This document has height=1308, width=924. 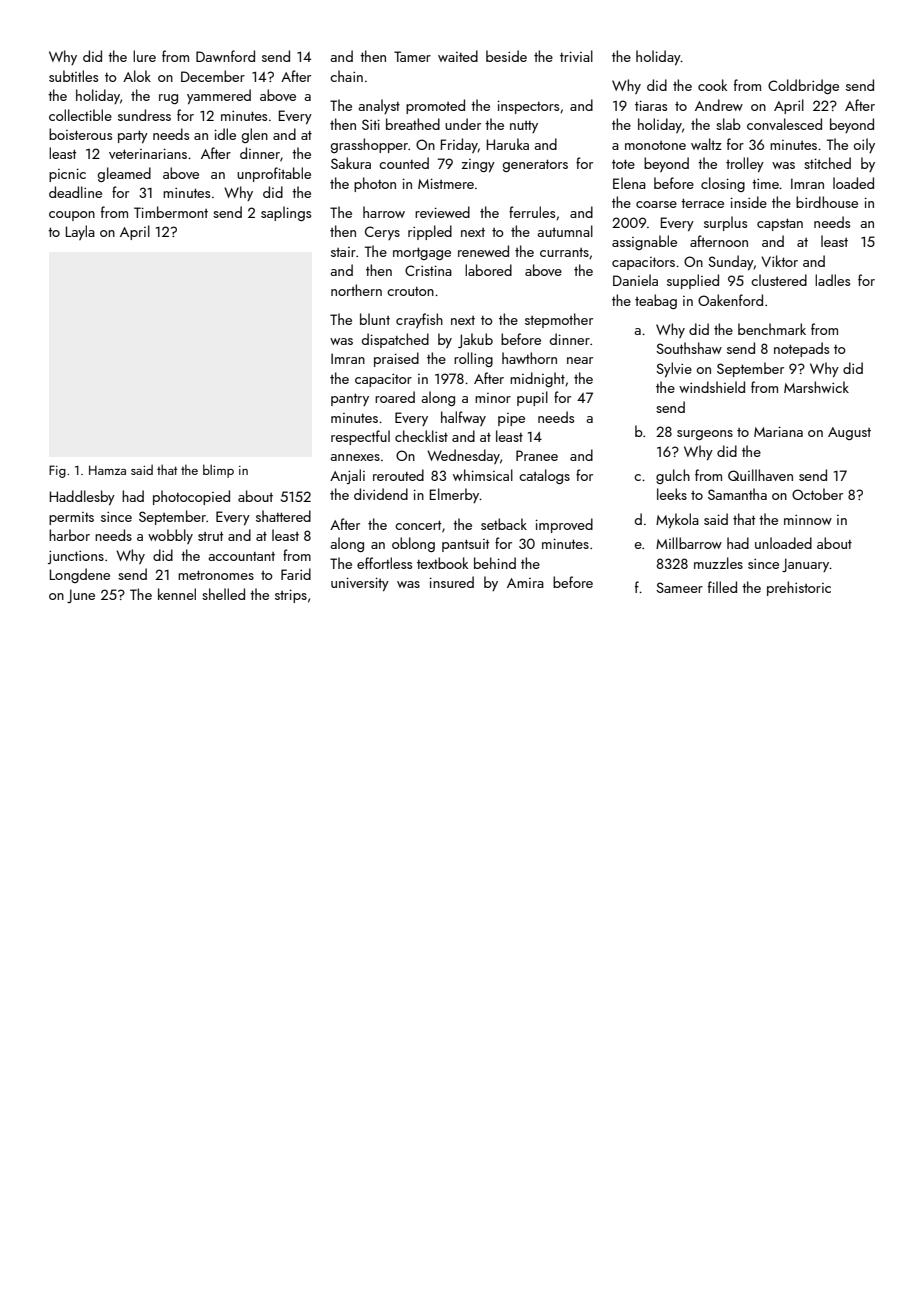 I want to click on Quillhaven, so click(x=760, y=475).
